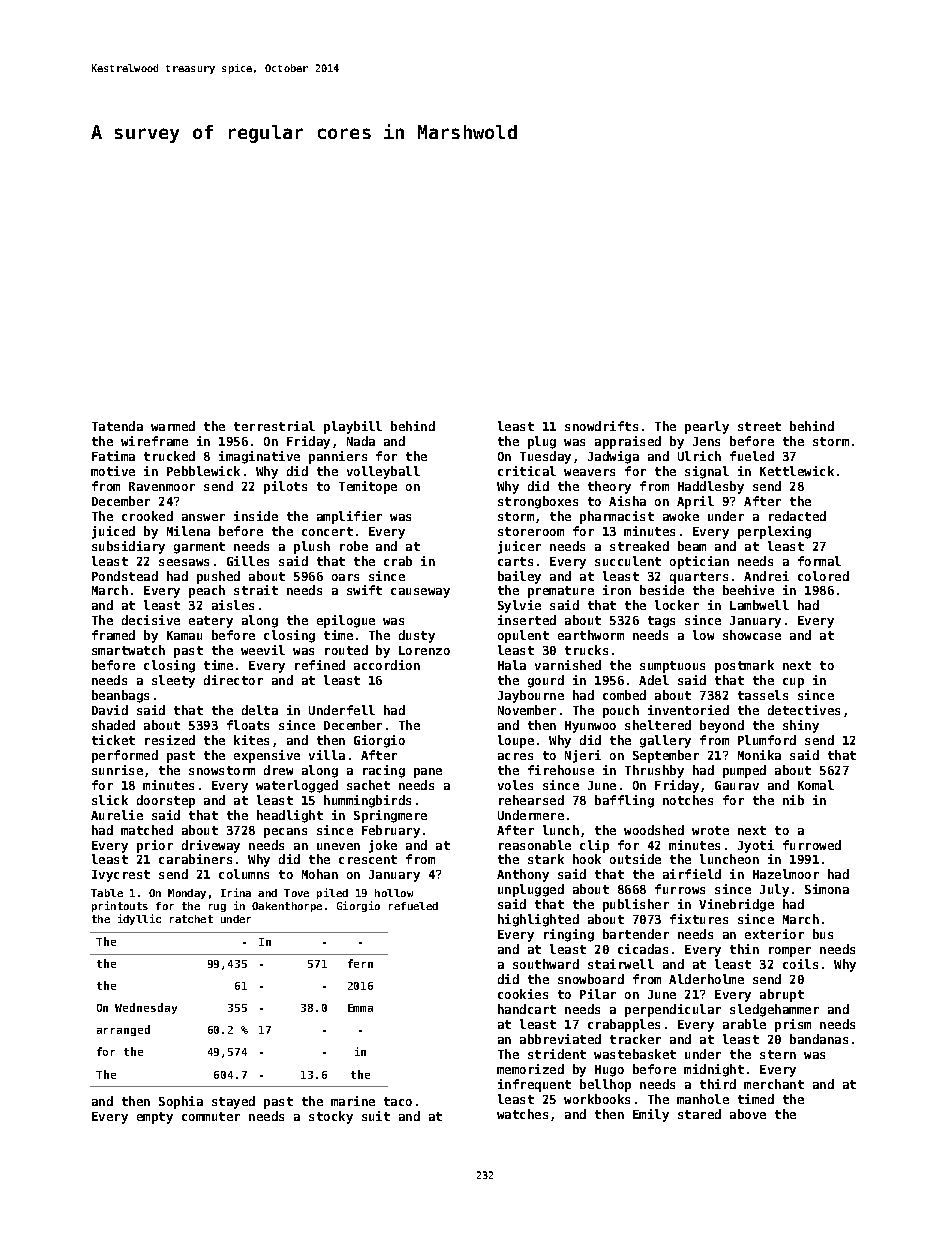  I want to click on volleyball, so click(383, 472).
